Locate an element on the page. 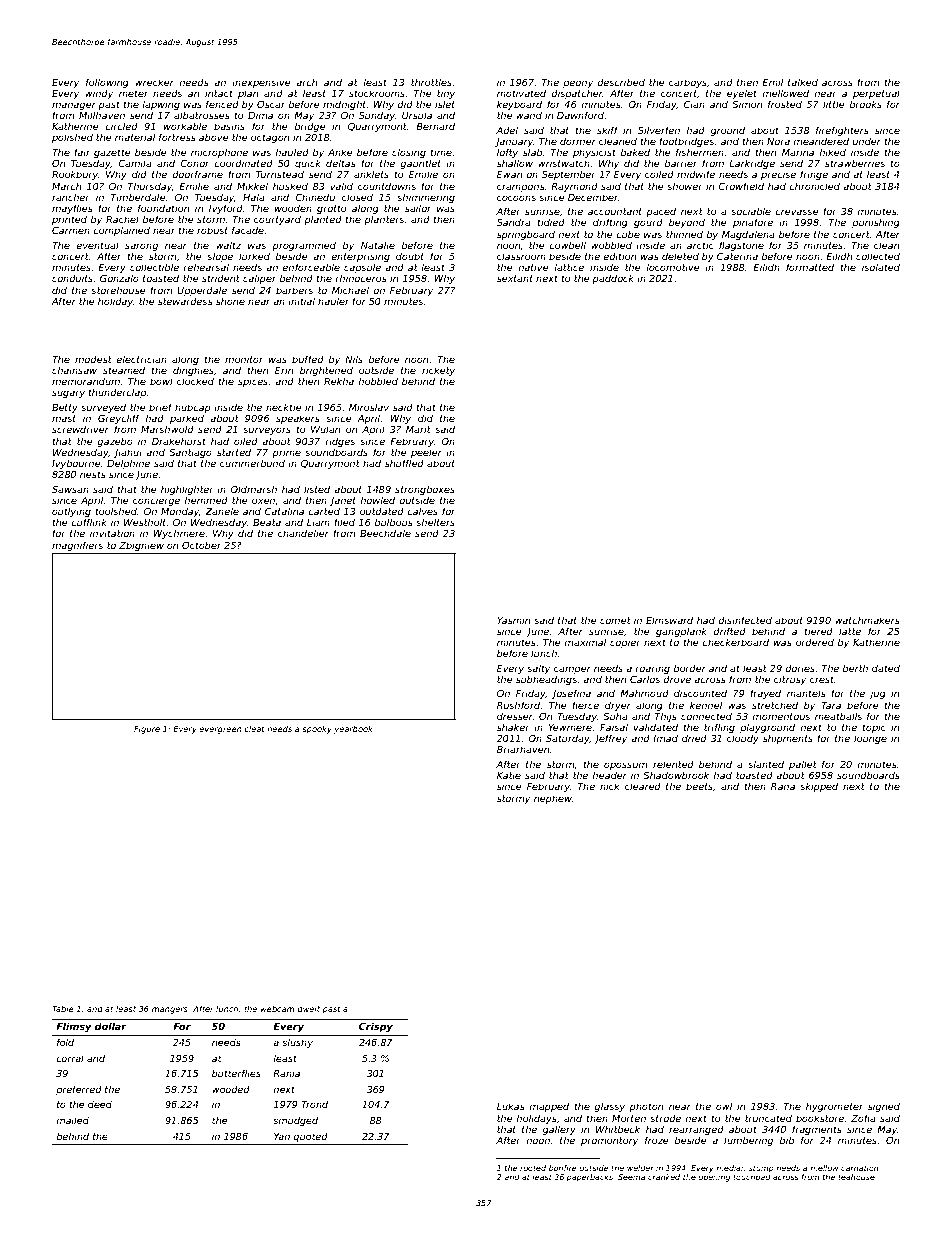 The width and height of the document is (952, 1233). rooted is located at coordinates (533, 1168).
